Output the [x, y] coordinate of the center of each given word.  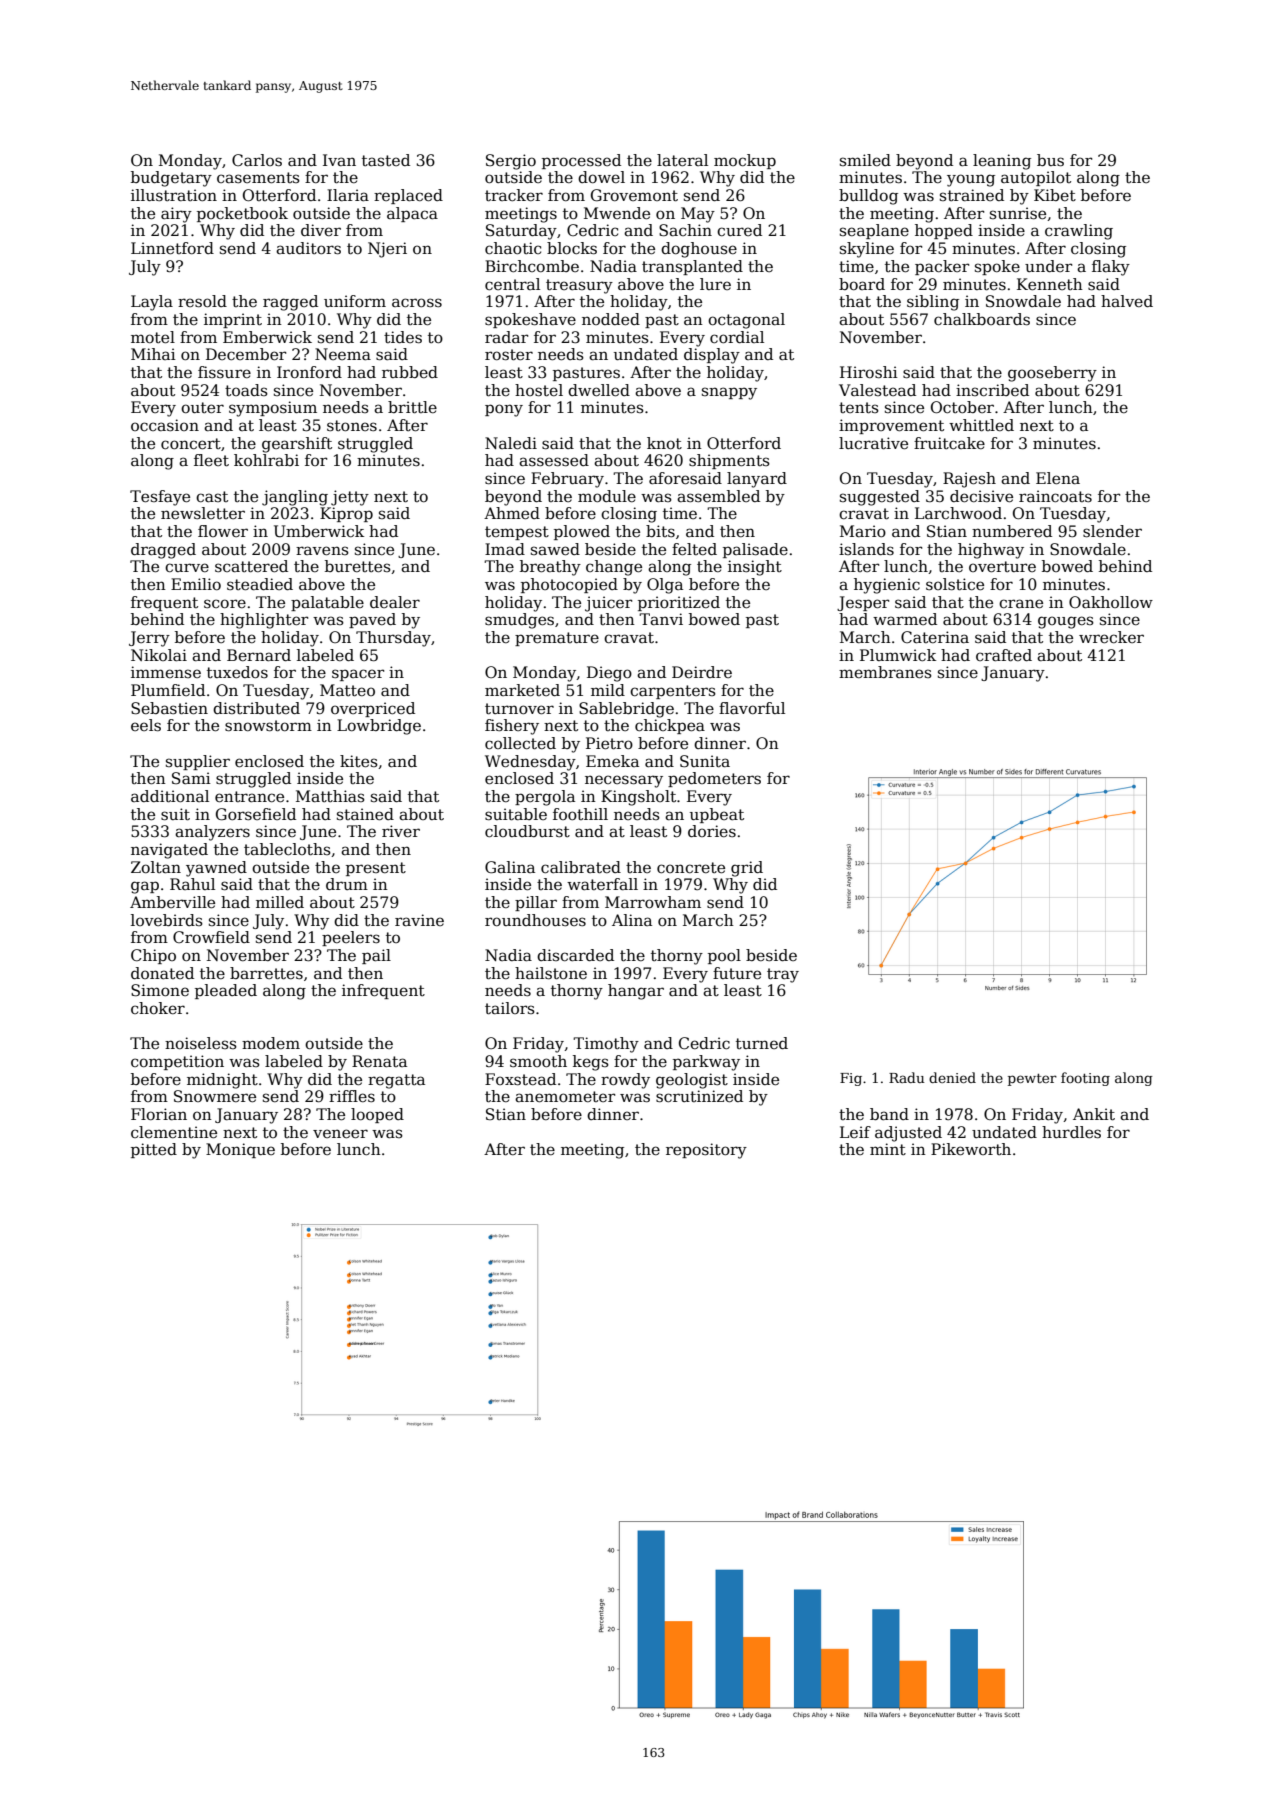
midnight [222, 1081]
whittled [981, 425]
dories [712, 831]
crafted [1004, 655]
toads [246, 390]
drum [347, 884]
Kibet [1055, 195]
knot [664, 443]
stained [365, 814]
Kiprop [346, 514]
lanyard [757, 480]
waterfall [602, 884]
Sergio [511, 162]
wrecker [1111, 637]
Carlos [257, 160]
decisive [981, 496]
